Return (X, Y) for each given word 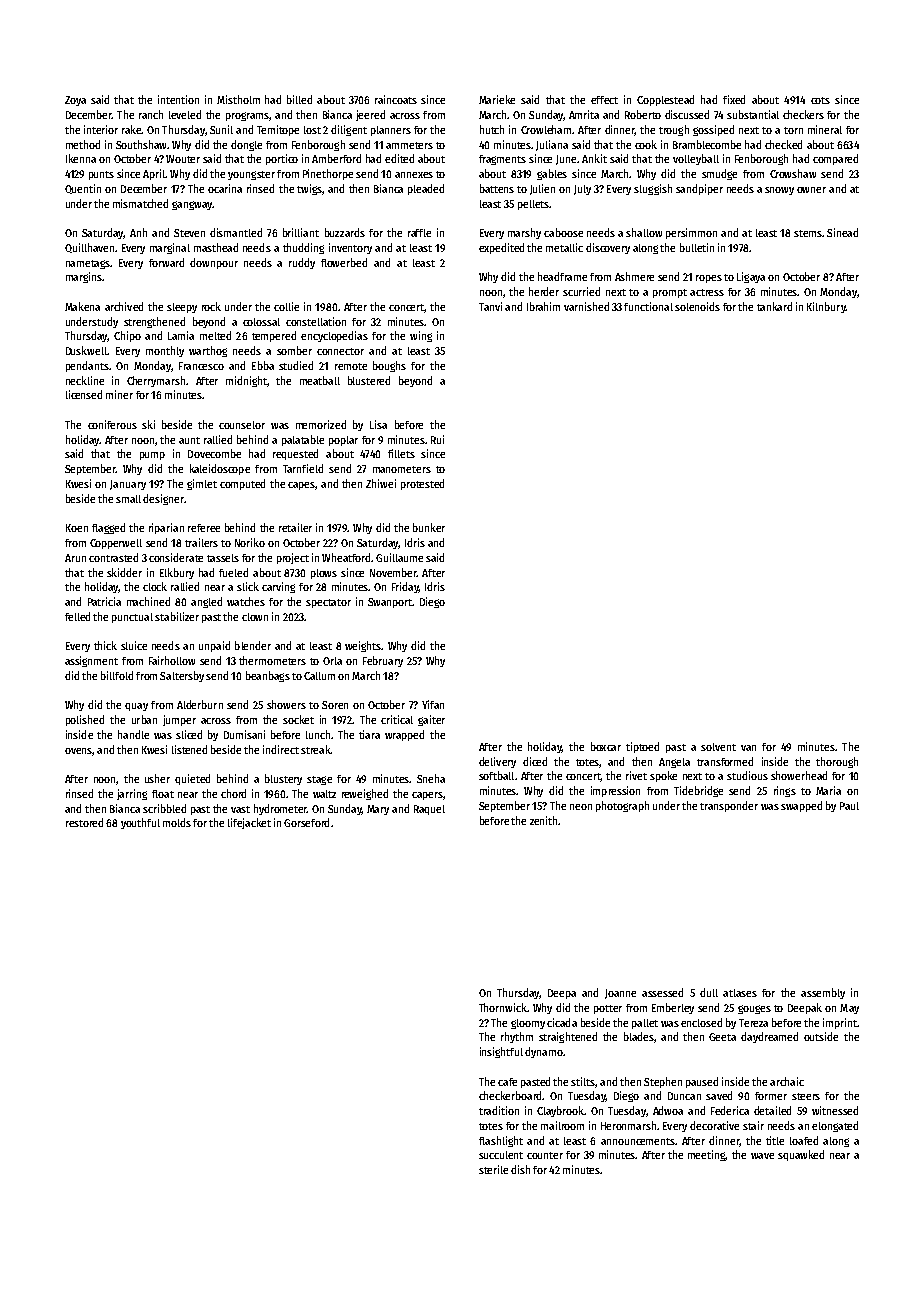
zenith (543, 820)
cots (820, 100)
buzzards (345, 232)
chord (233, 793)
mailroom (562, 1125)
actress (707, 292)
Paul (849, 806)
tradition (499, 1110)
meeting (707, 1155)
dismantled (236, 232)
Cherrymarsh (156, 381)
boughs (389, 366)
